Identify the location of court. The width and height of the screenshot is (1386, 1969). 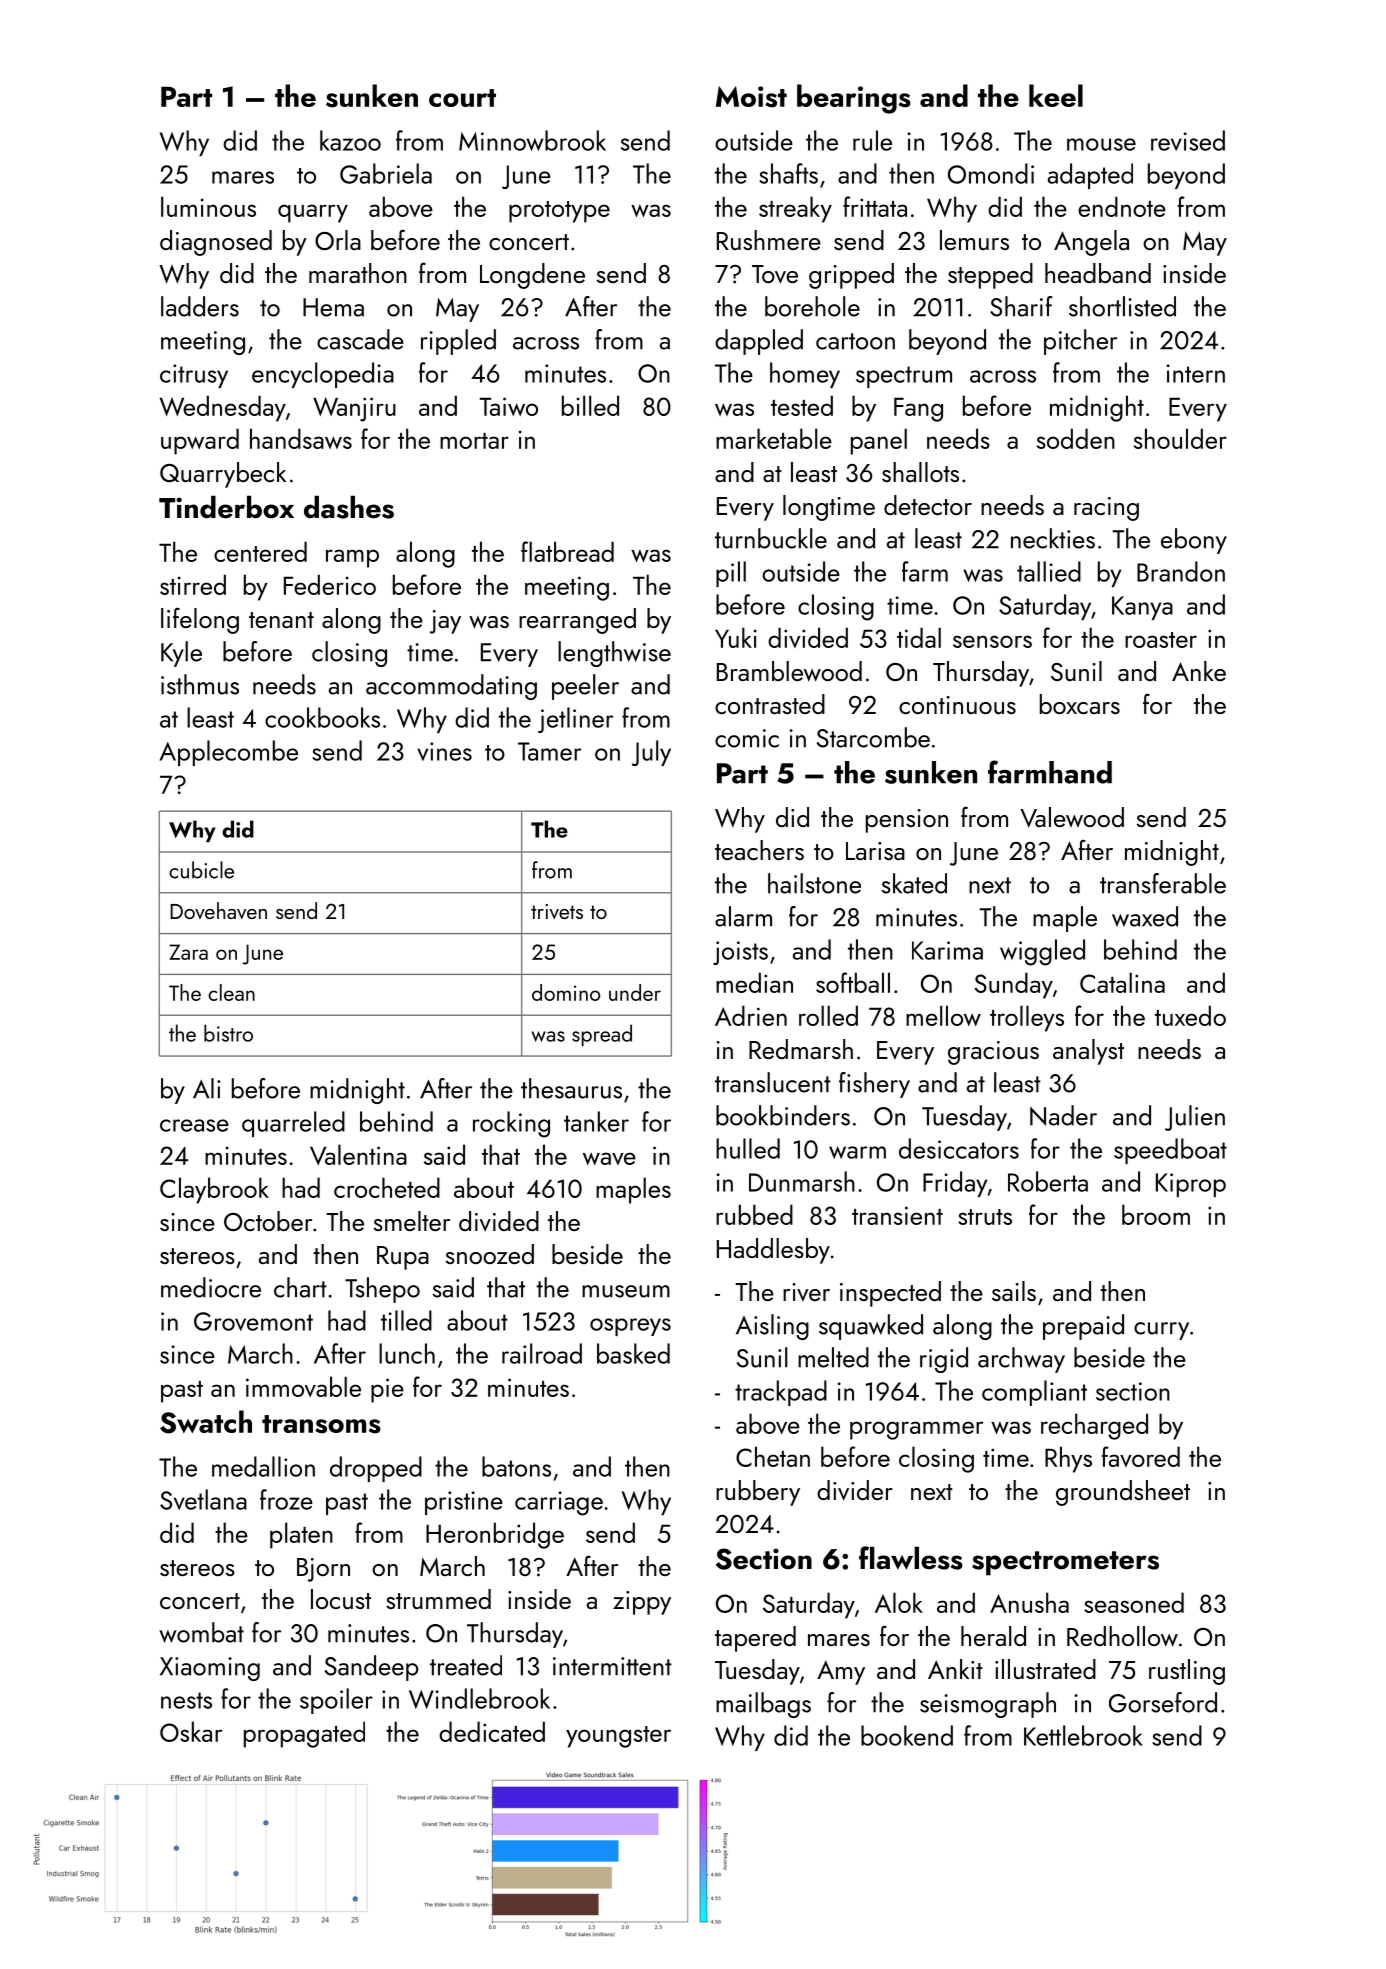
(462, 98).
